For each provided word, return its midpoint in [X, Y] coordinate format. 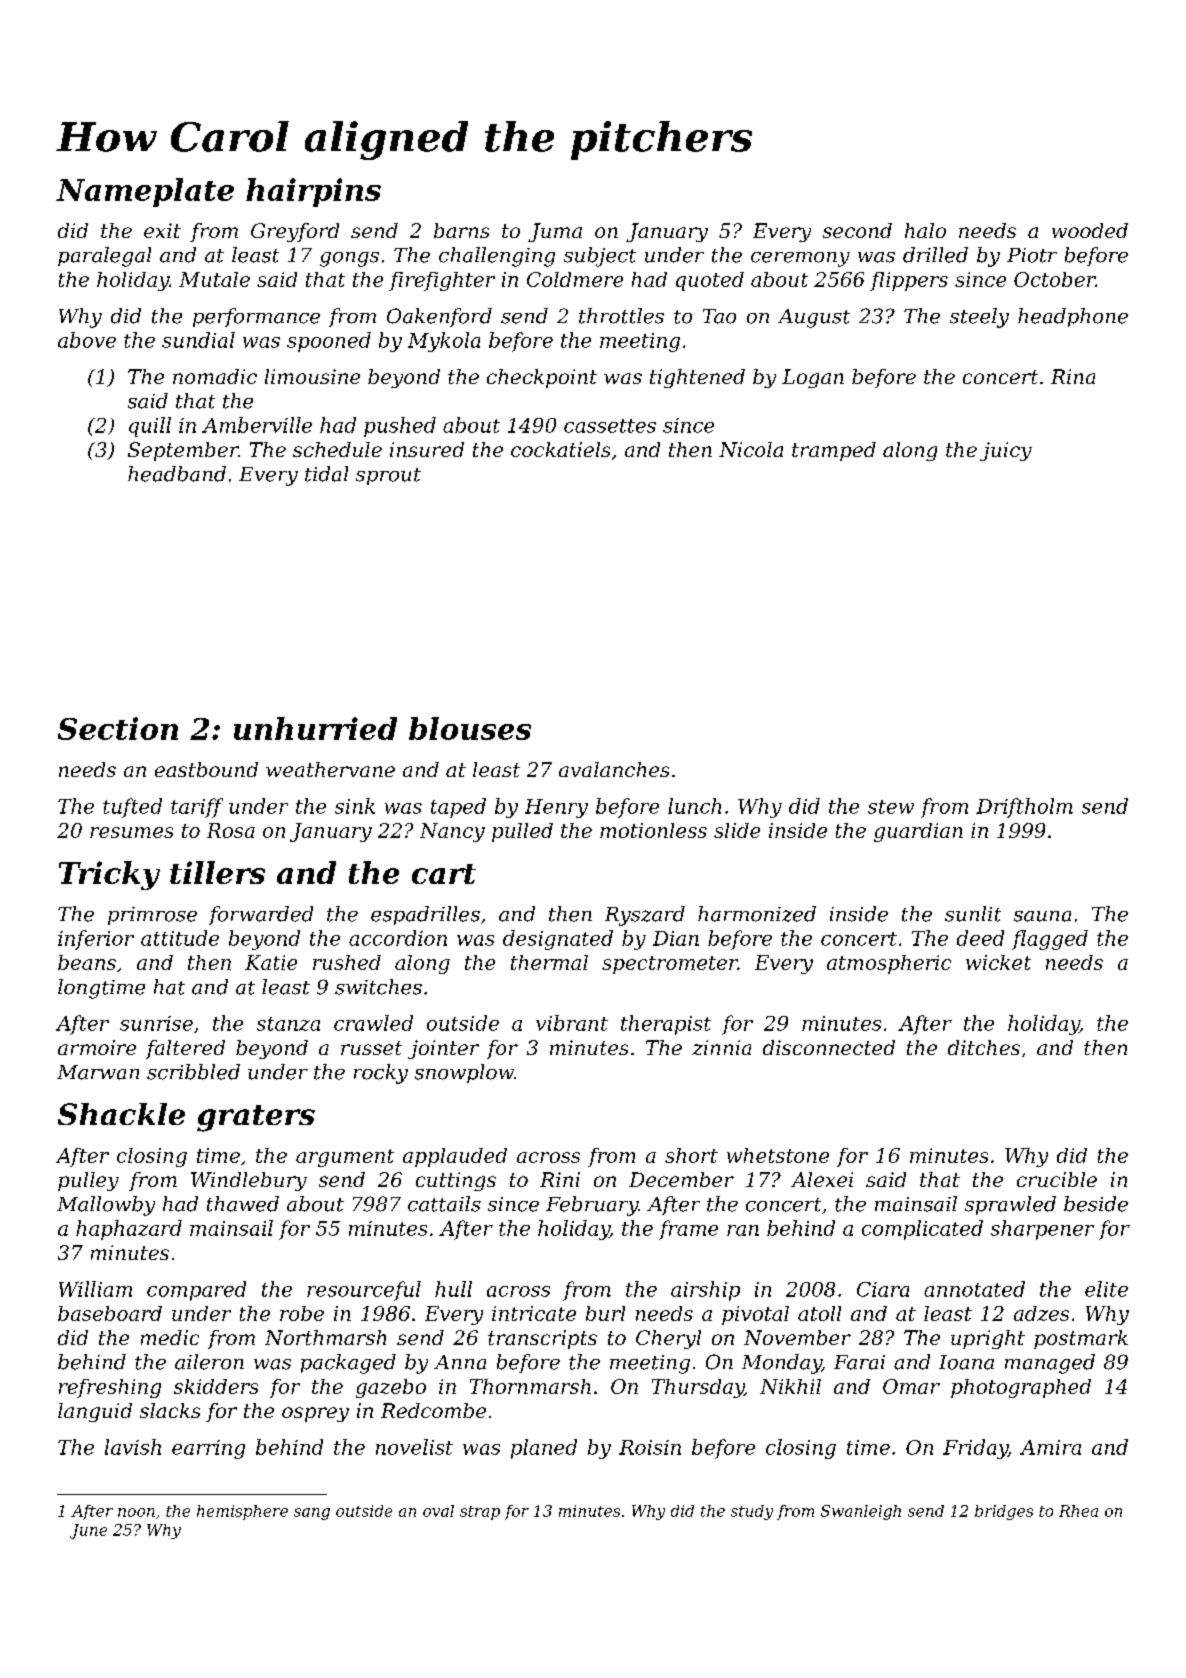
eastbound [206, 769]
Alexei [822, 1179]
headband [177, 474]
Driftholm [1024, 808]
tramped [834, 451]
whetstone [778, 1155]
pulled [522, 832]
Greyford [295, 232]
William [95, 1289]
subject [600, 257]
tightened [697, 378]
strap [480, 1513]
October [1054, 279]
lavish [133, 1447]
